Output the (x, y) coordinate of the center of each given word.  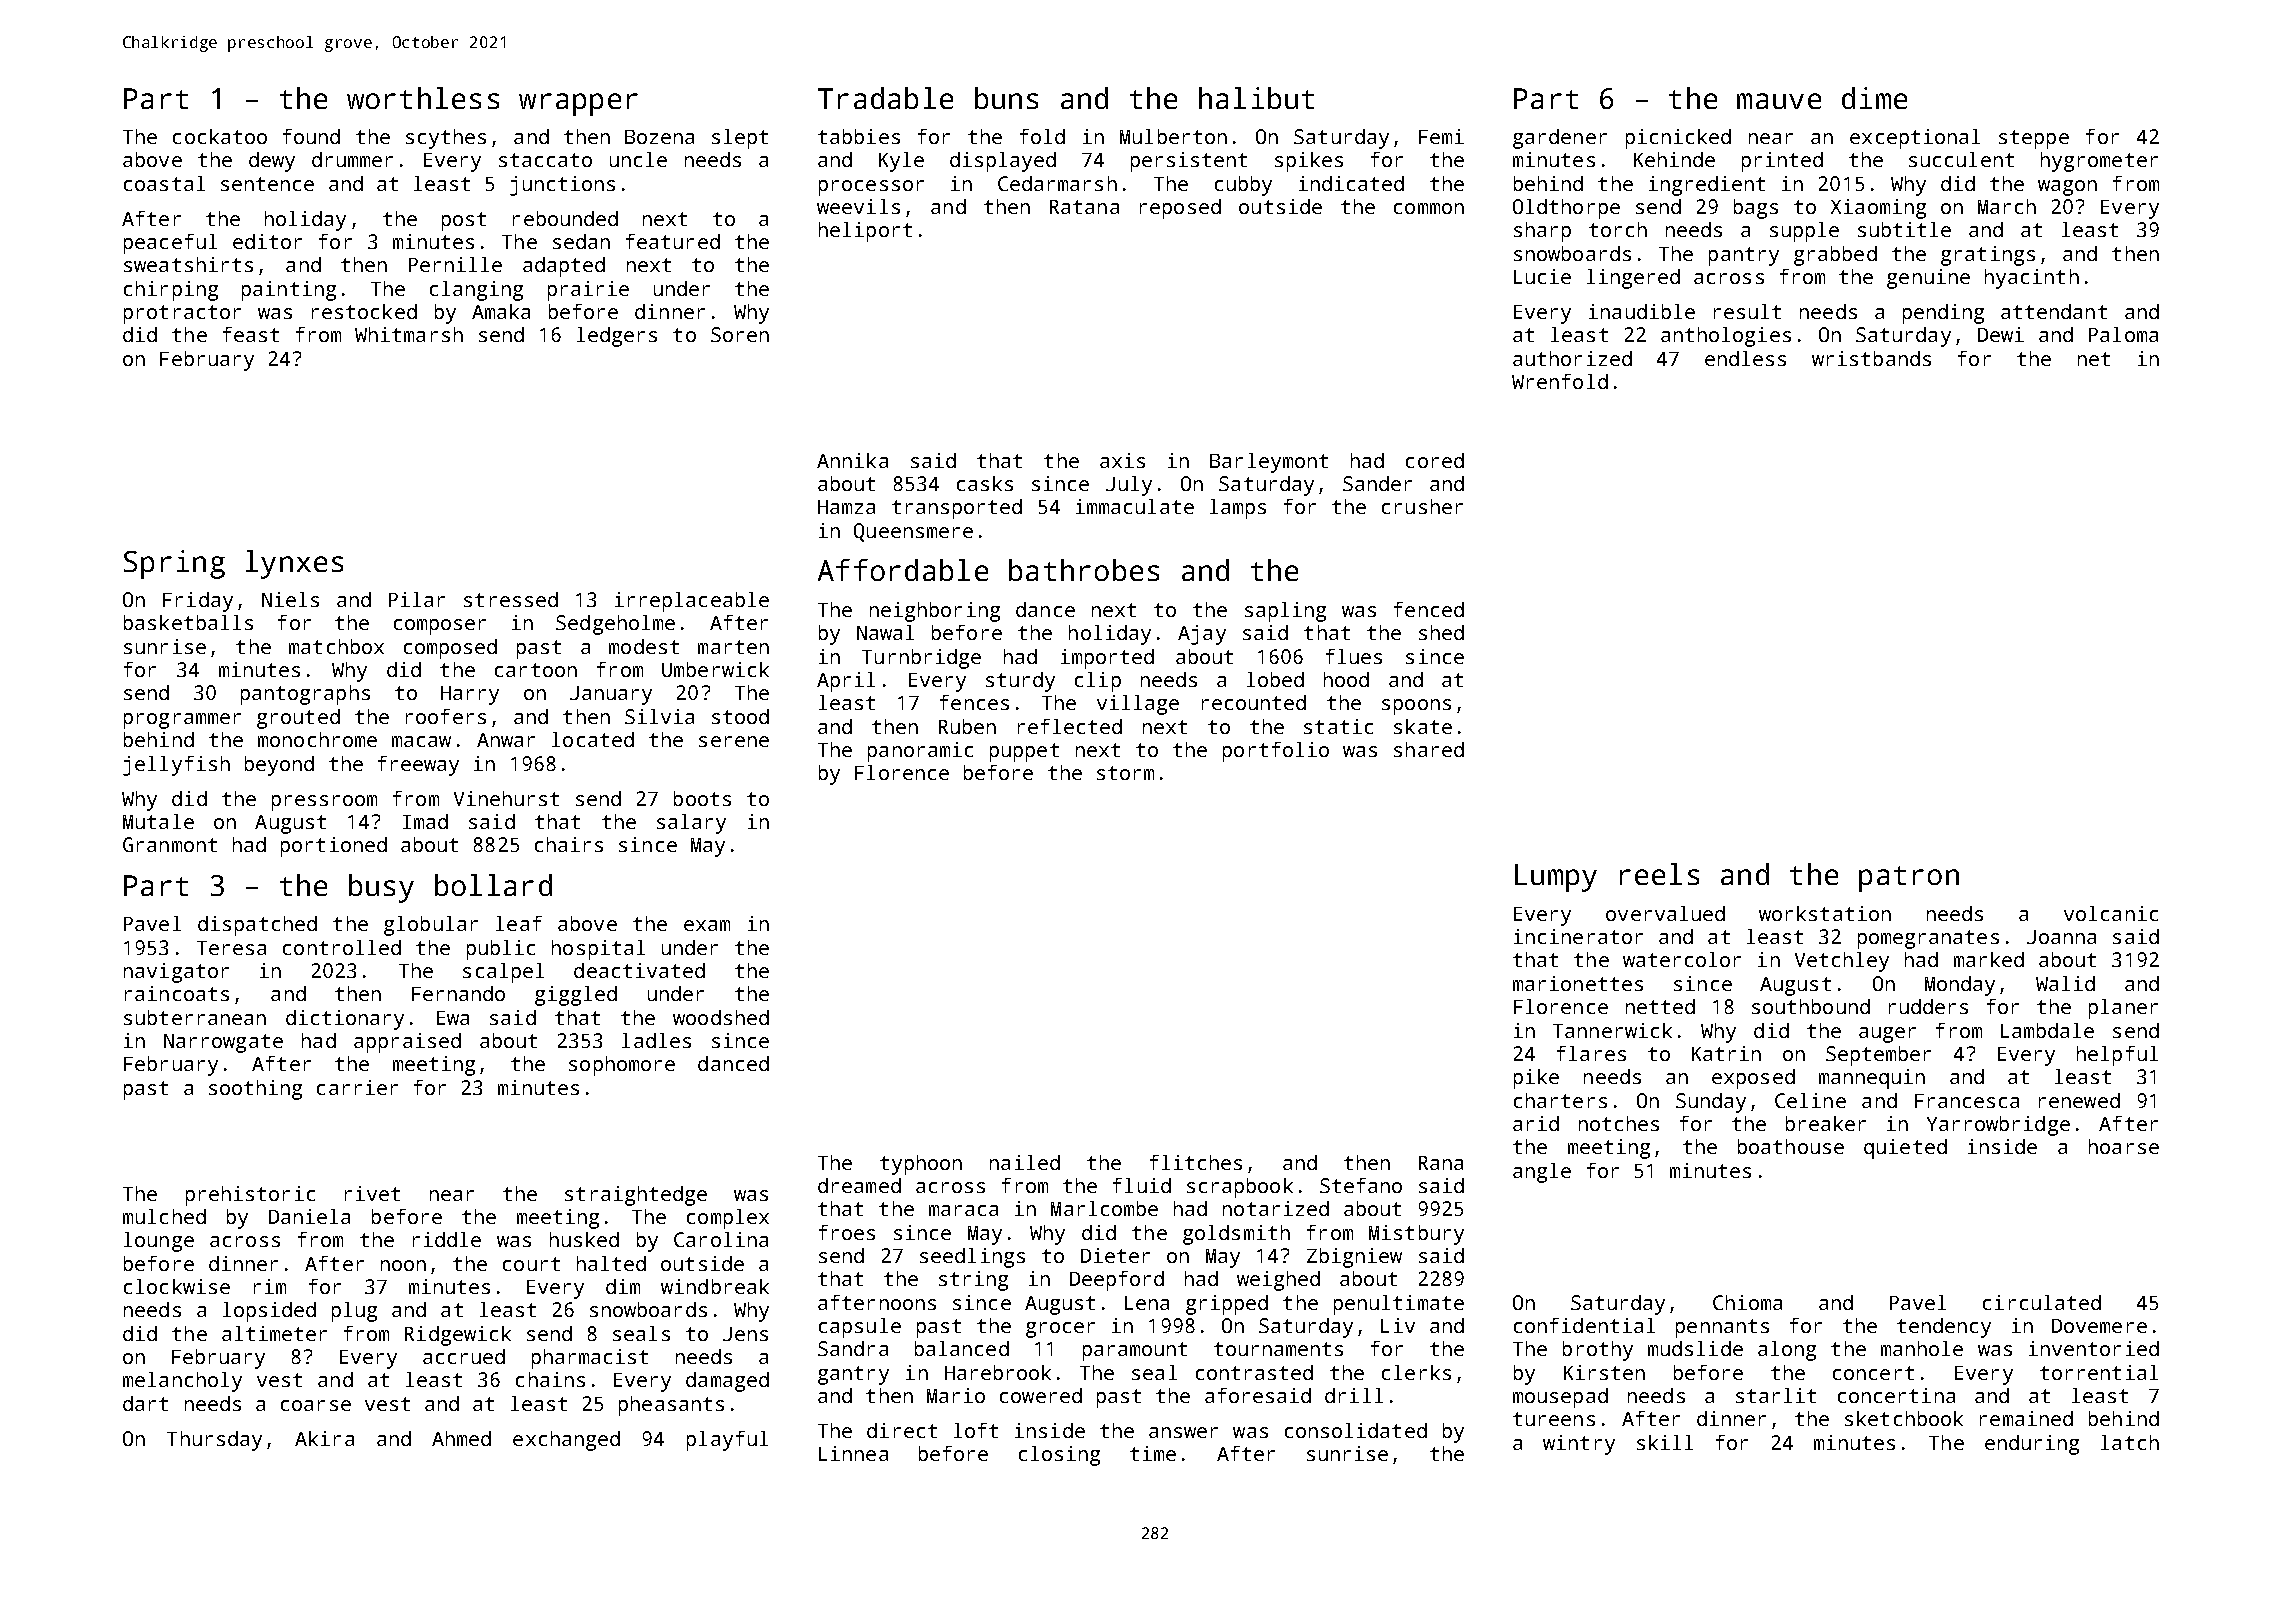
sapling (1285, 612)
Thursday (214, 1441)
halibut (1256, 98)
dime (1874, 98)
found (311, 136)
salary (691, 824)
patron (1909, 879)
